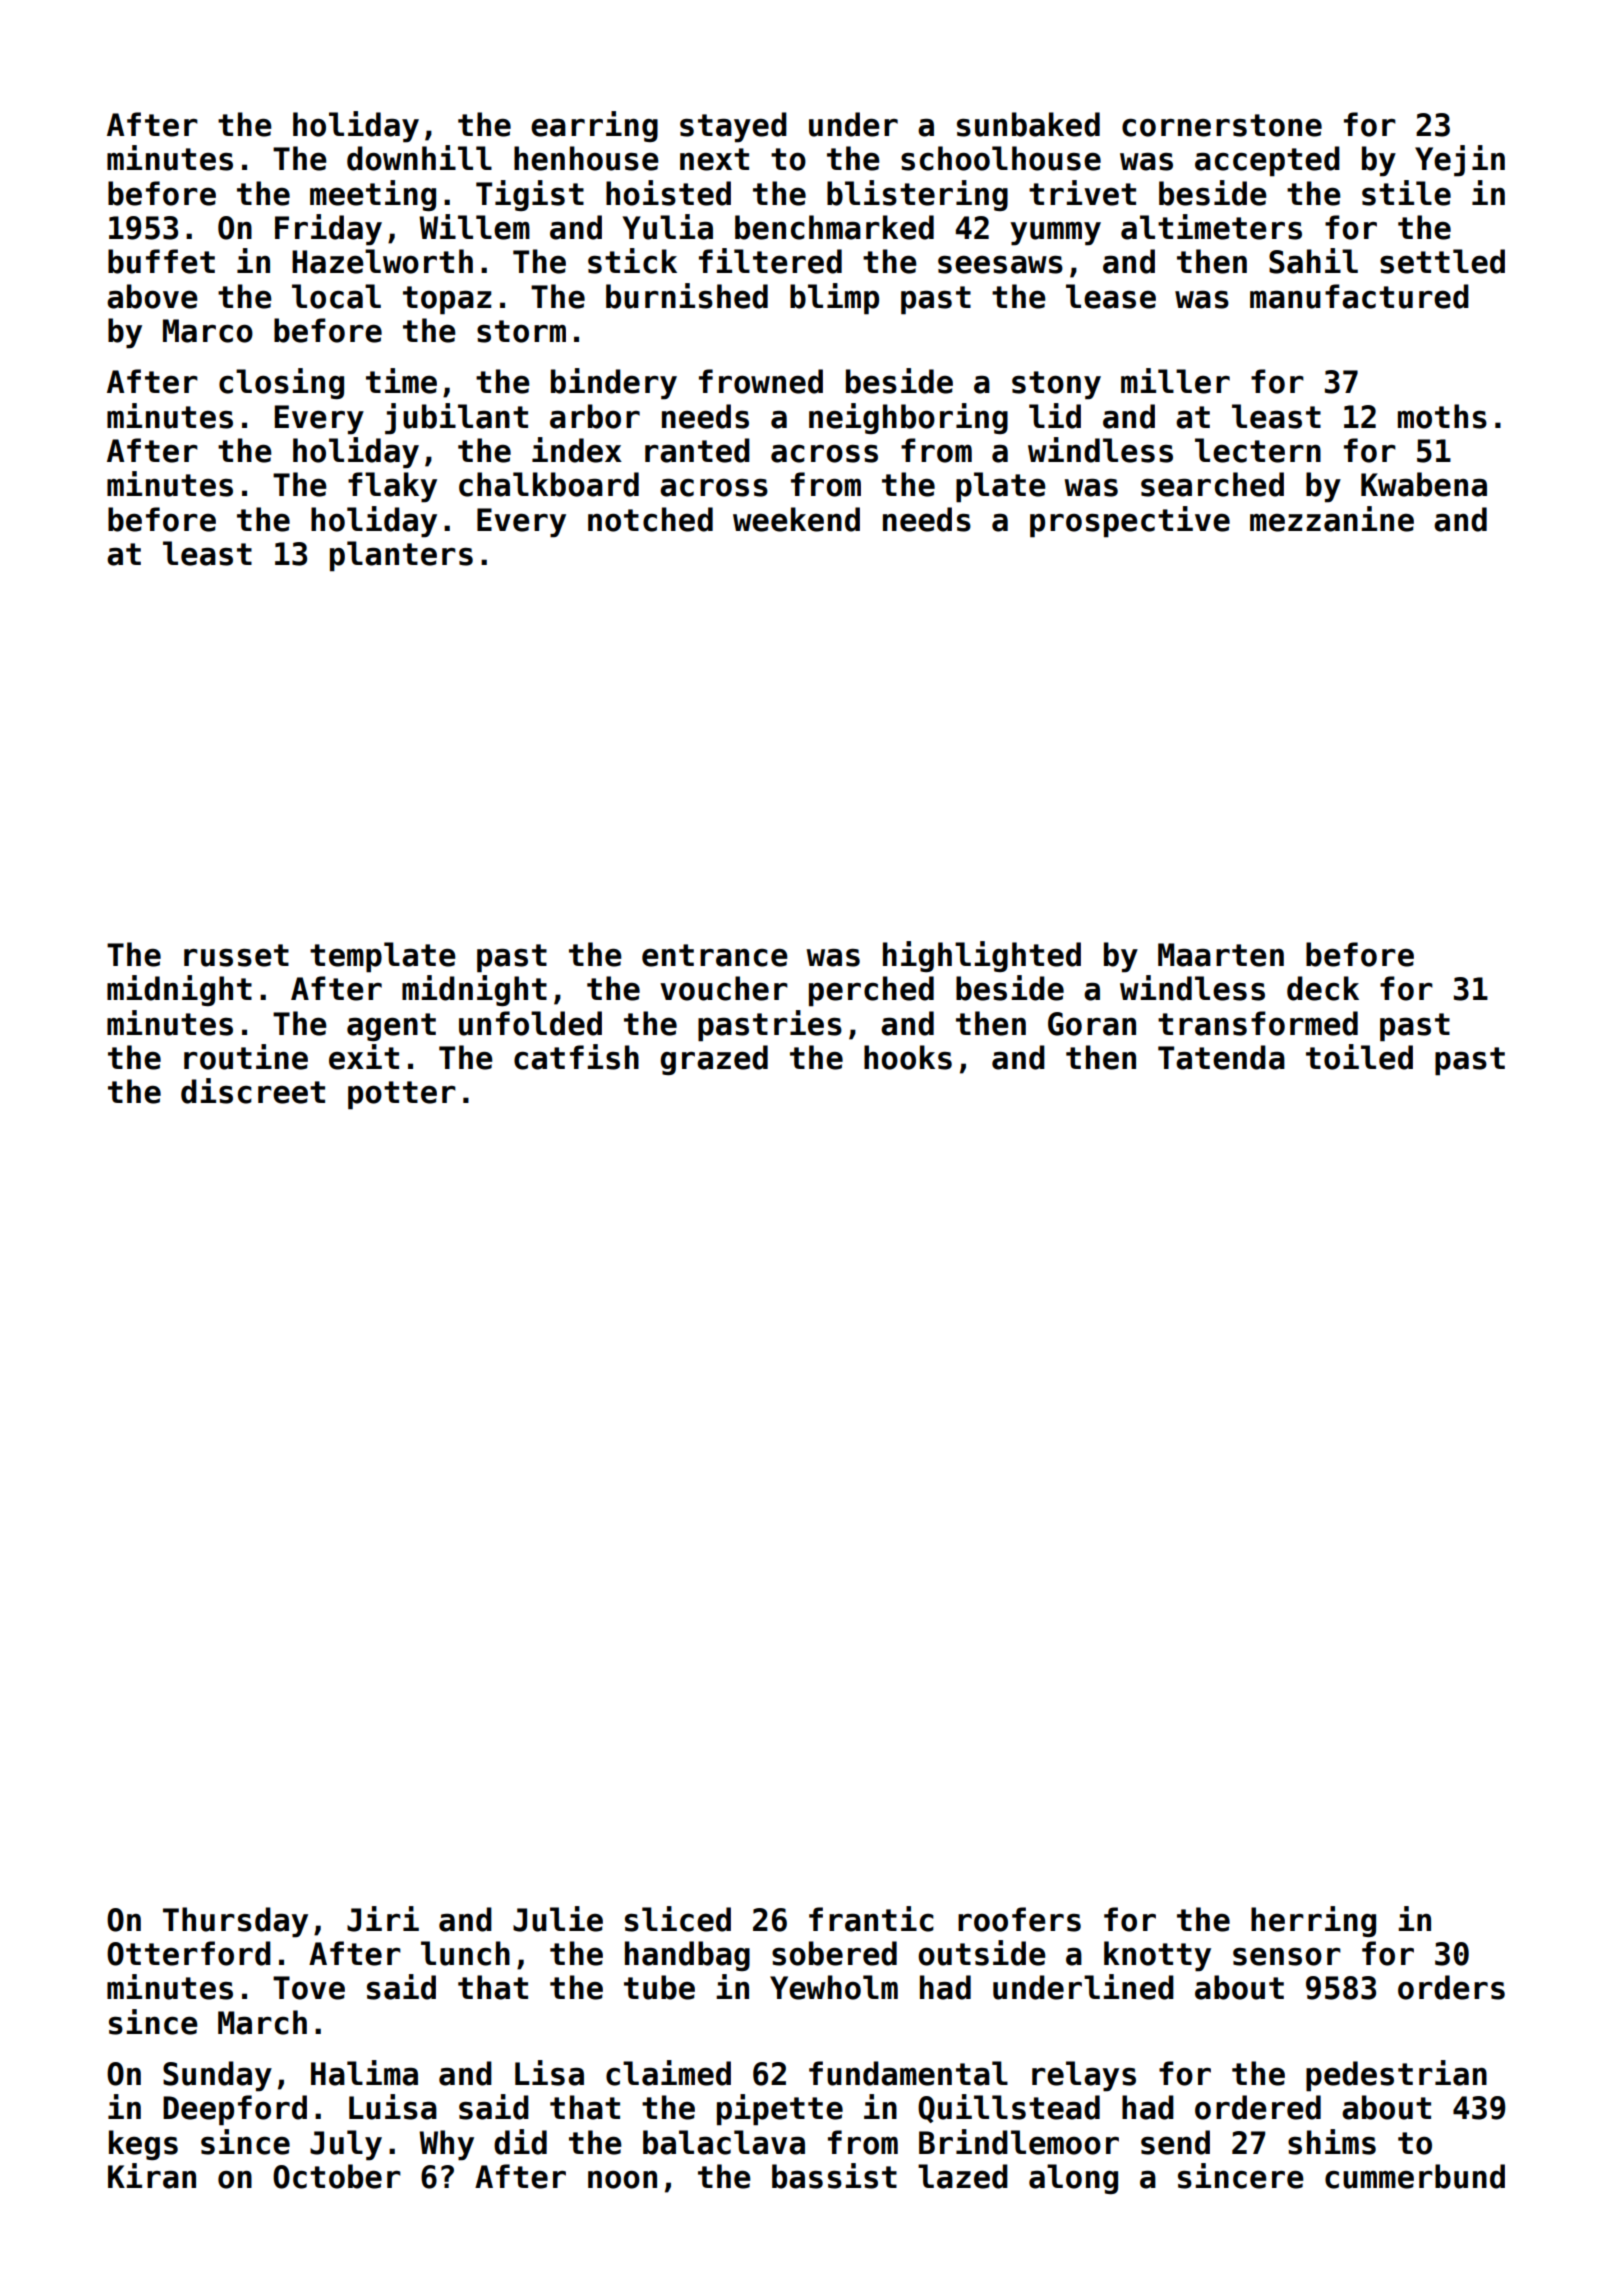 The image size is (1620, 2292). What do you see at coordinates (401, 556) in the document?
I see `planters` at bounding box center [401, 556].
